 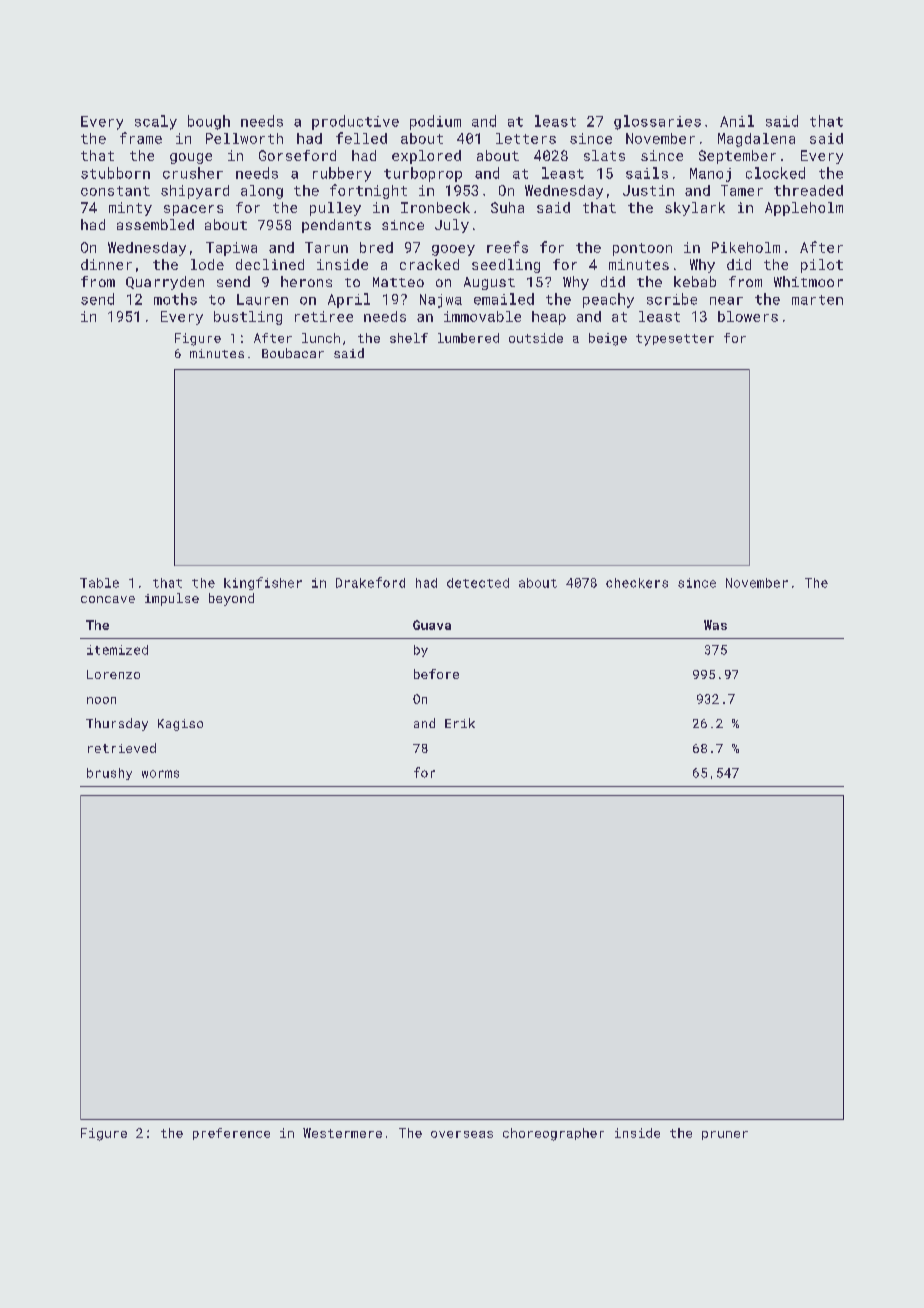 What do you see at coordinates (109, 774) in the screenshot?
I see `brushy` at bounding box center [109, 774].
